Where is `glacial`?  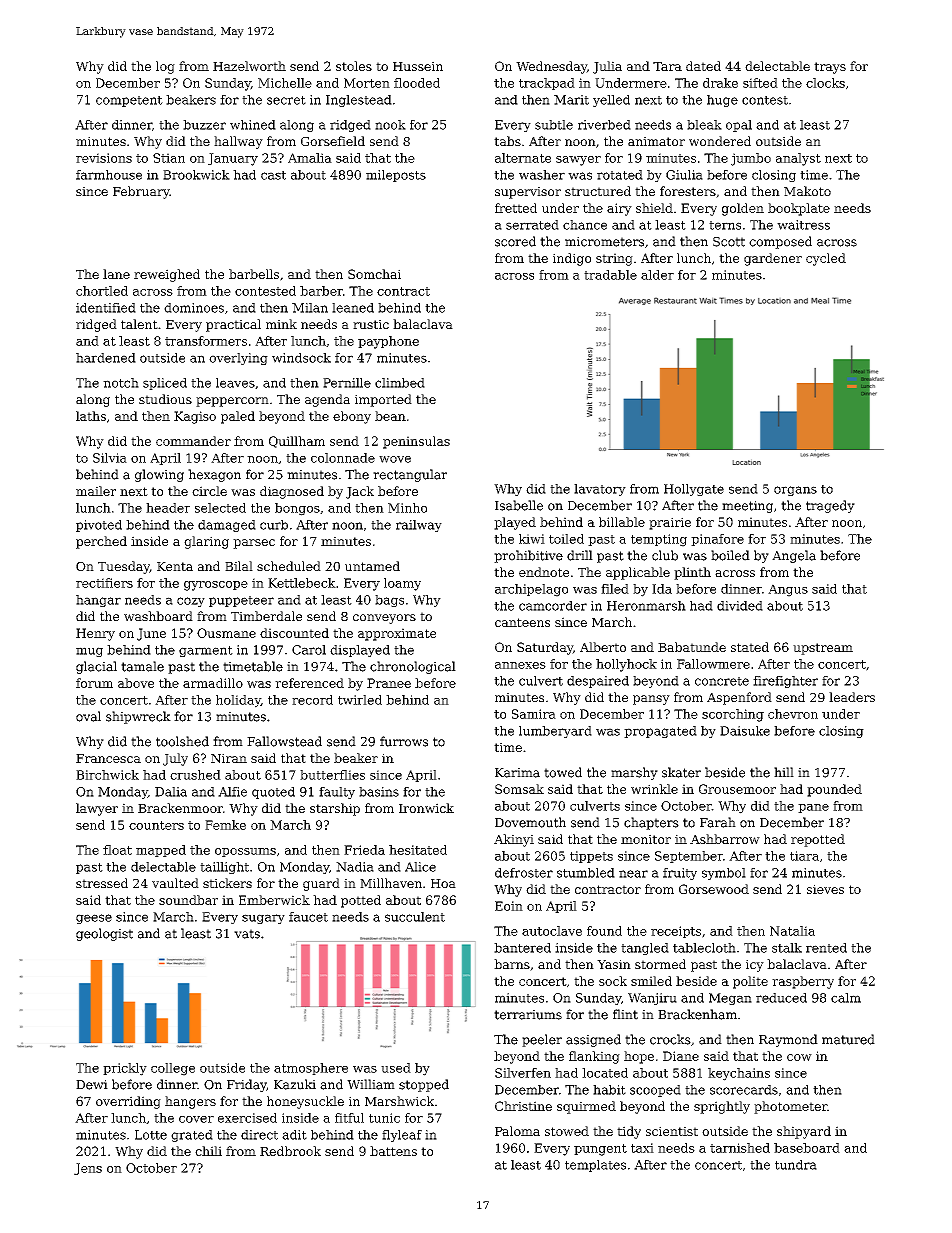 glacial is located at coordinates (96, 667).
